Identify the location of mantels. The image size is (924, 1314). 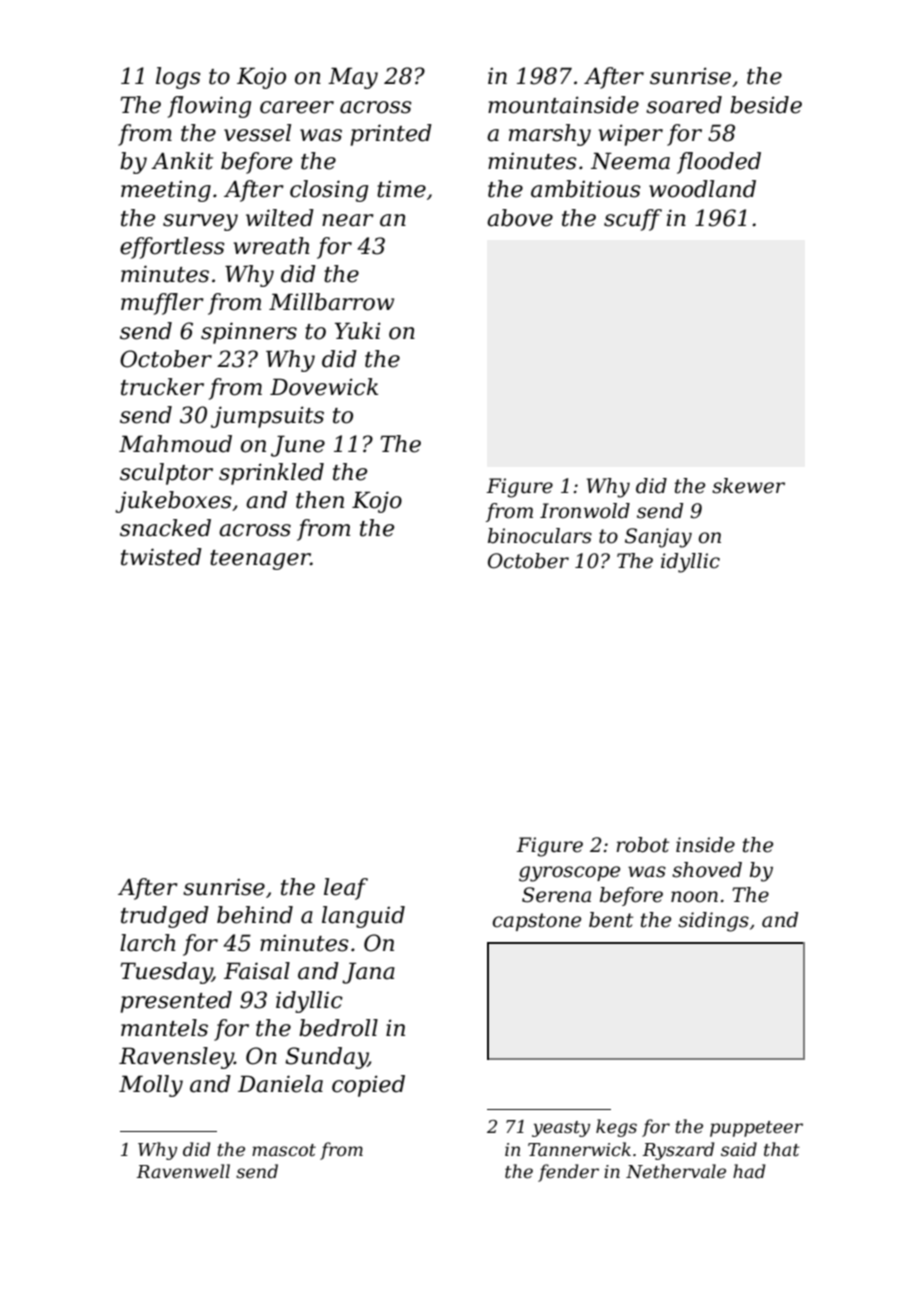
(164, 1028).
